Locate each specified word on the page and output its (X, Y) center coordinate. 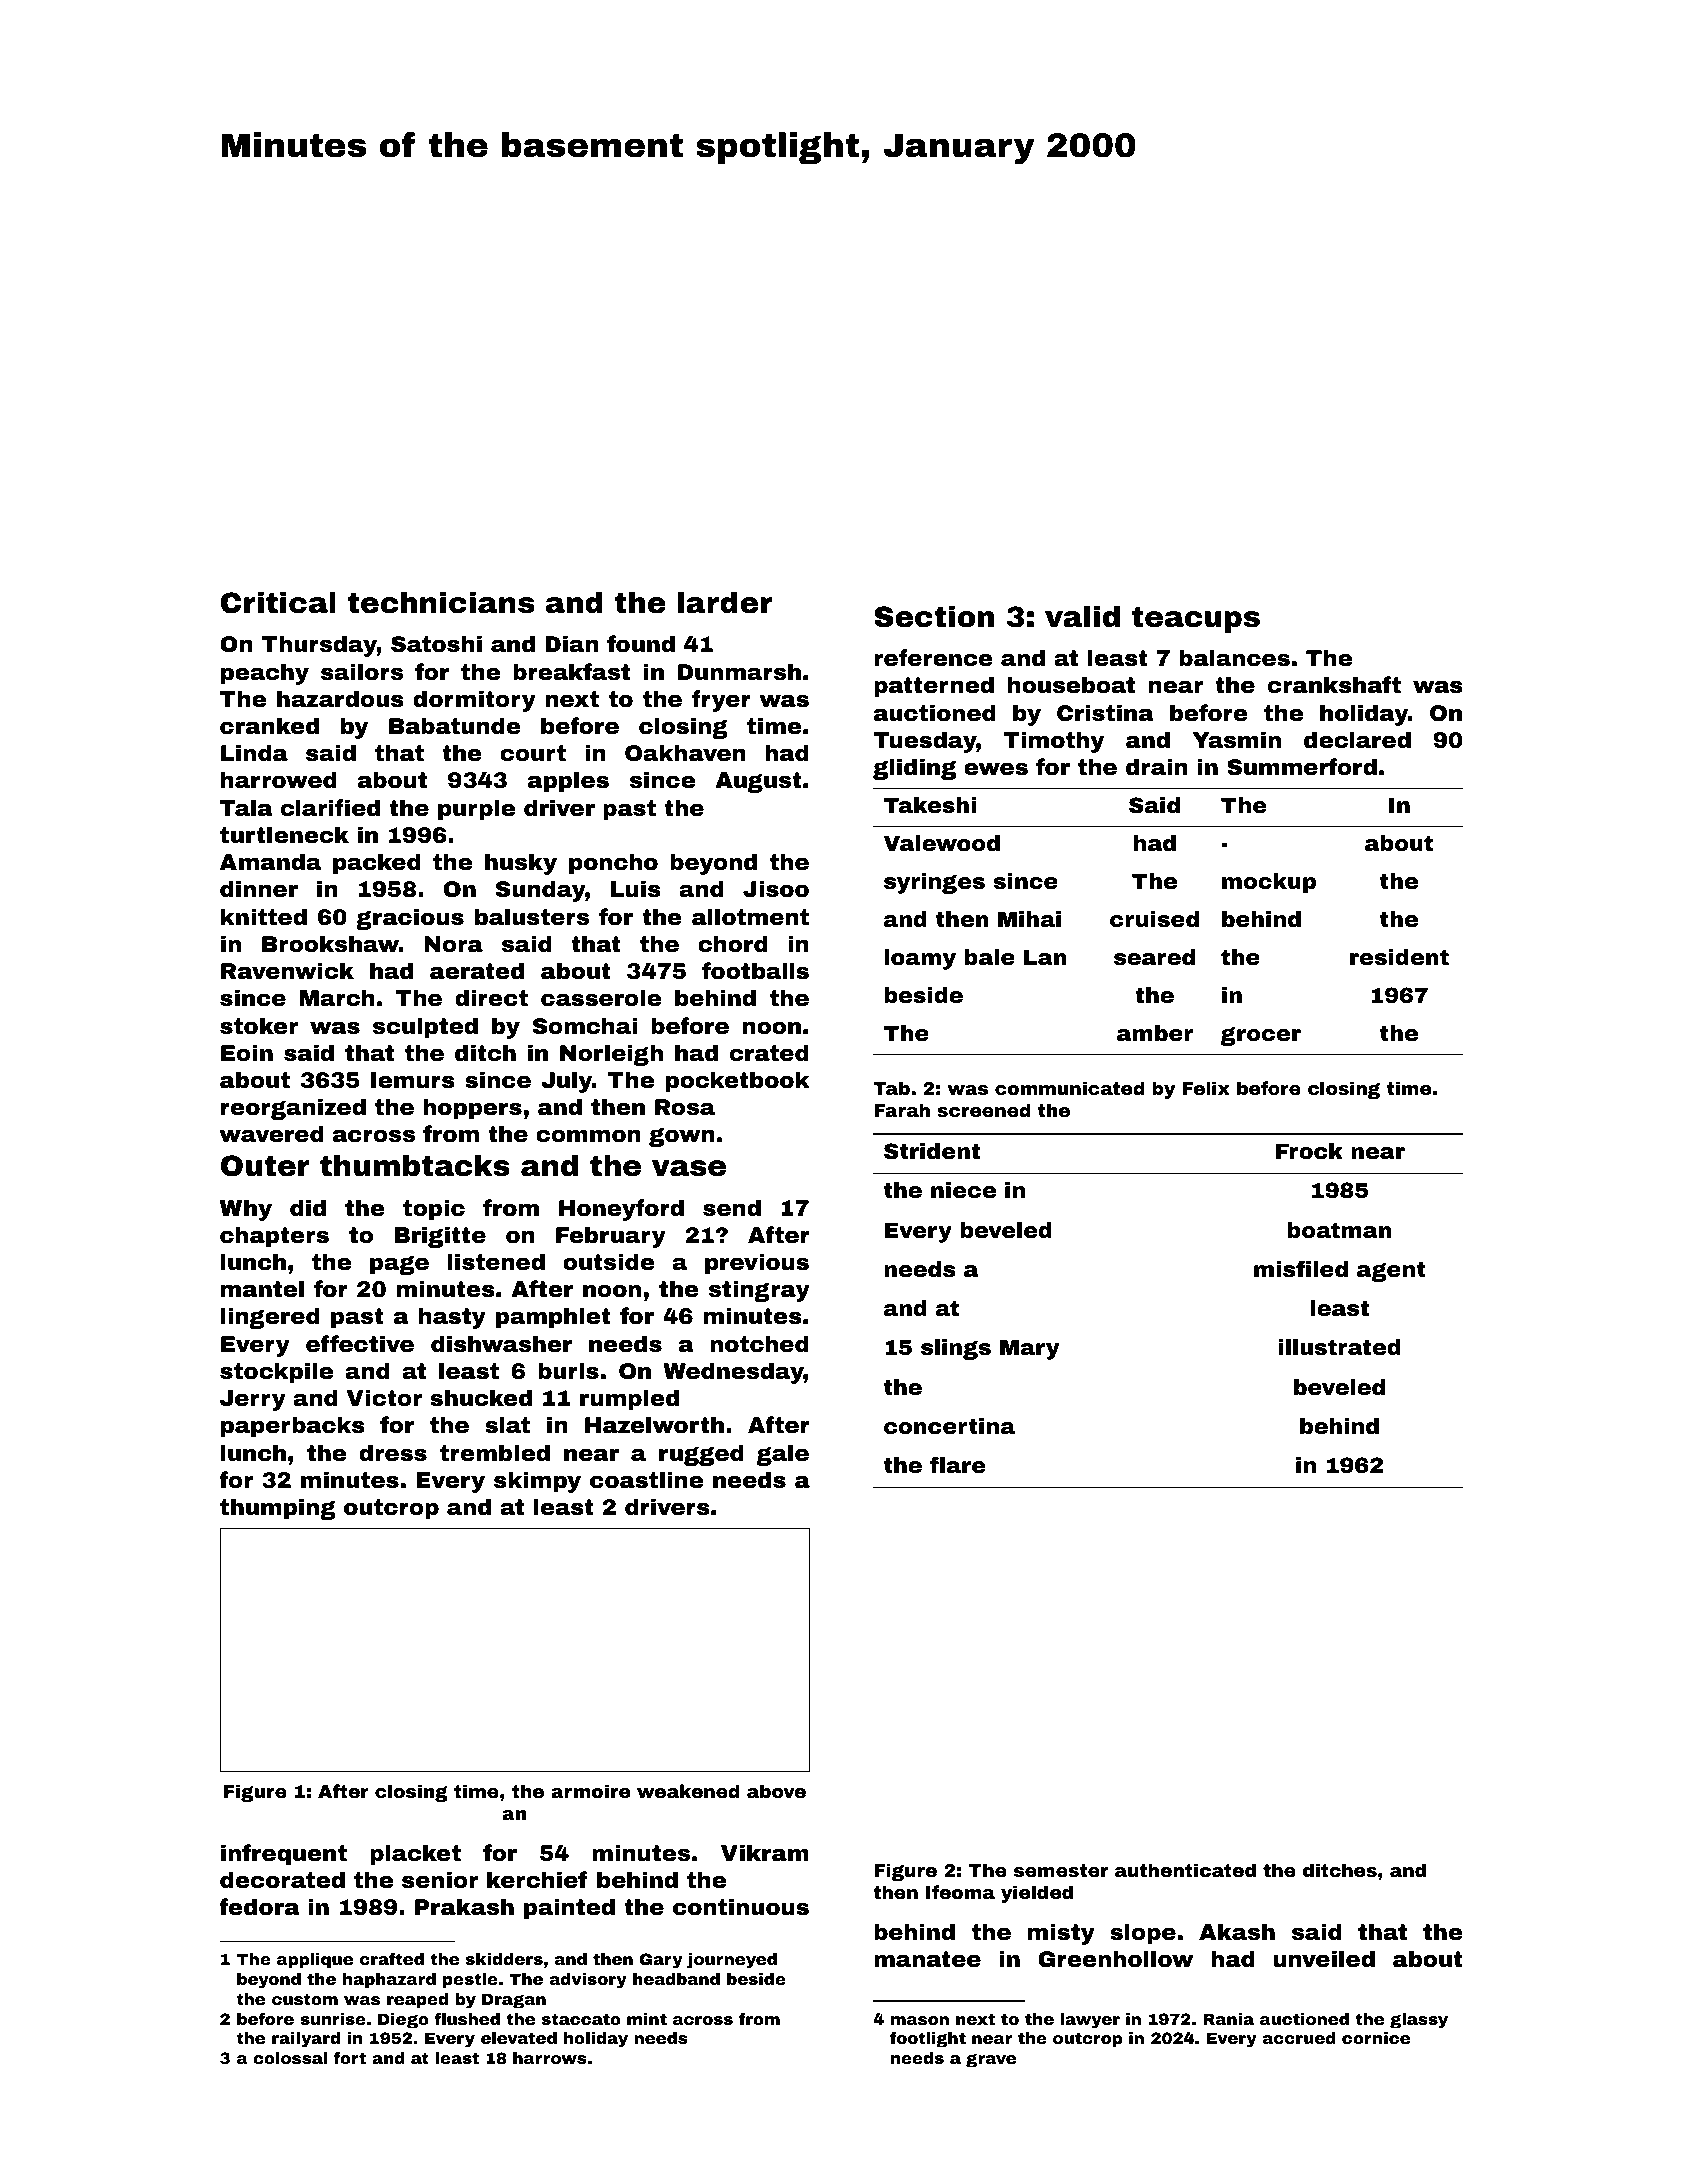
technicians (441, 602)
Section (934, 616)
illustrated (1339, 1347)
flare (957, 1464)
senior (440, 1880)
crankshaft (1334, 685)
